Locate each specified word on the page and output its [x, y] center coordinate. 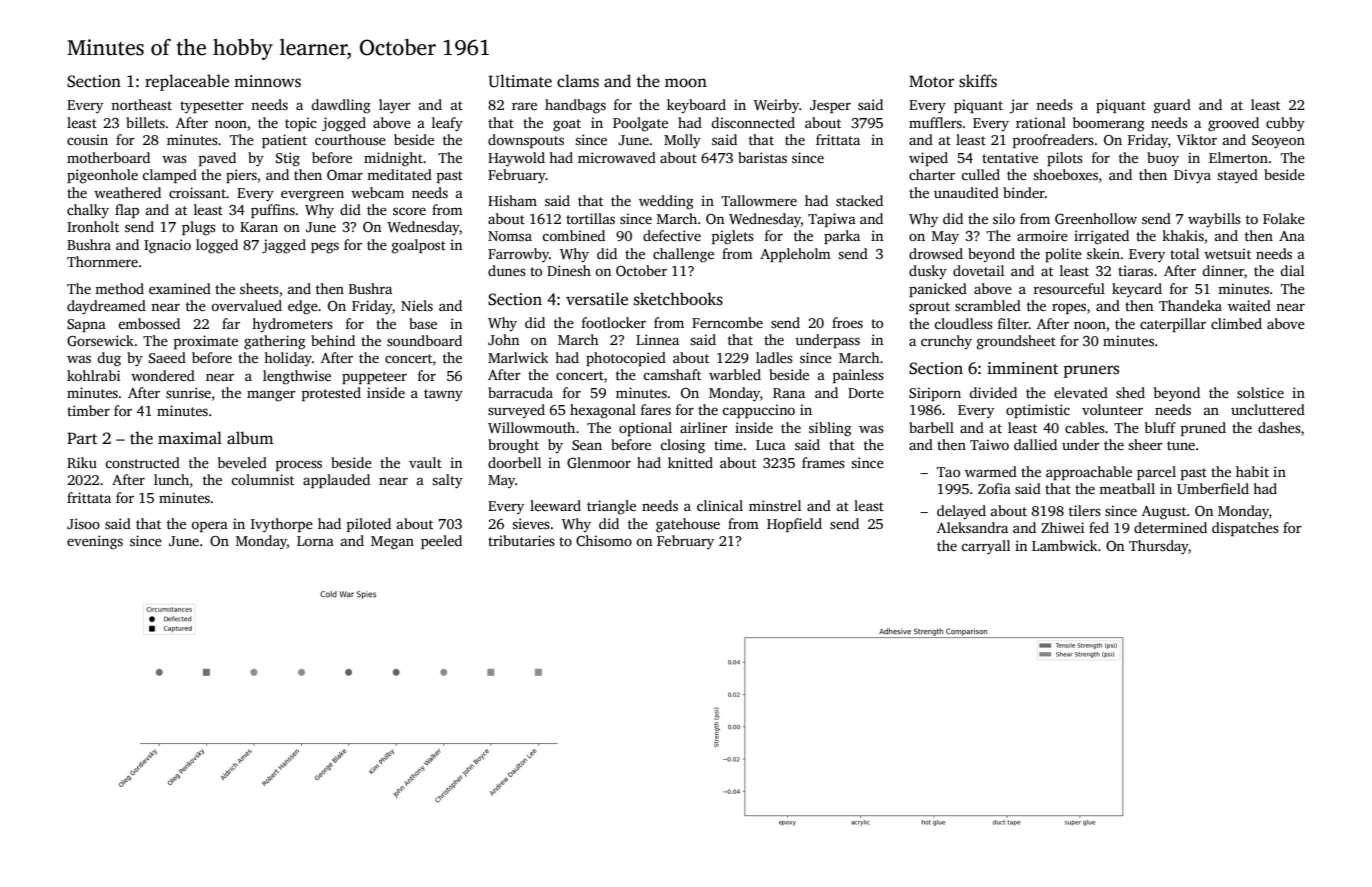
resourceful [1069, 288]
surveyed [516, 411]
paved [217, 159]
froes [847, 322]
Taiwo [989, 444]
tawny [443, 395]
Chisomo [604, 540]
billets [145, 122]
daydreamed [106, 307]
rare [524, 106]
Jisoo [83, 523]
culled [981, 174]
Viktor [1197, 139]
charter [932, 174]
